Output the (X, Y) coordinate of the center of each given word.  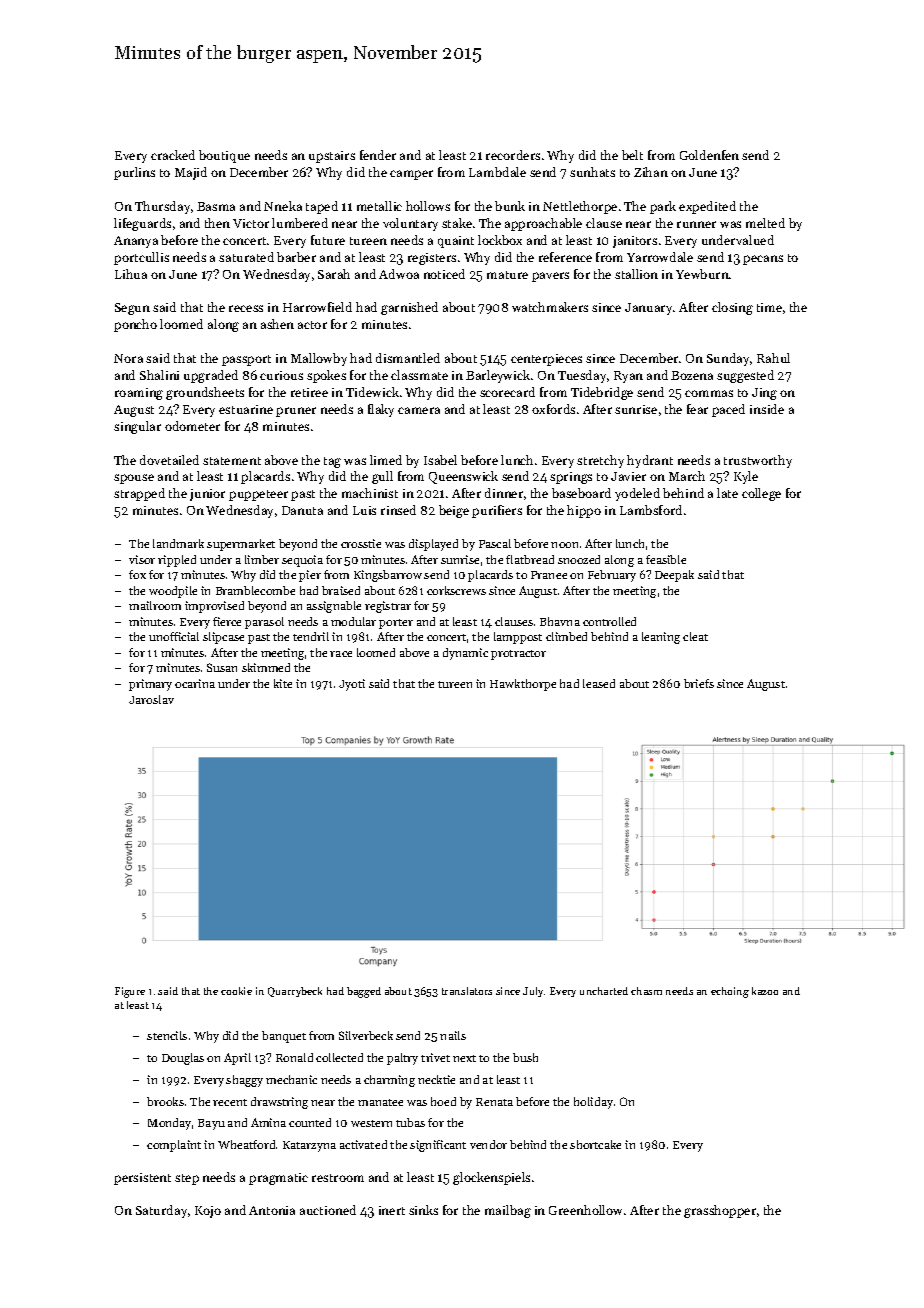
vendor (488, 1144)
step (187, 1179)
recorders (513, 155)
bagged (364, 992)
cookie (236, 991)
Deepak (674, 576)
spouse (134, 479)
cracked (173, 155)
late (727, 493)
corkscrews (456, 590)
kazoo (765, 991)
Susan (222, 667)
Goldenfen (709, 155)
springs (571, 478)
